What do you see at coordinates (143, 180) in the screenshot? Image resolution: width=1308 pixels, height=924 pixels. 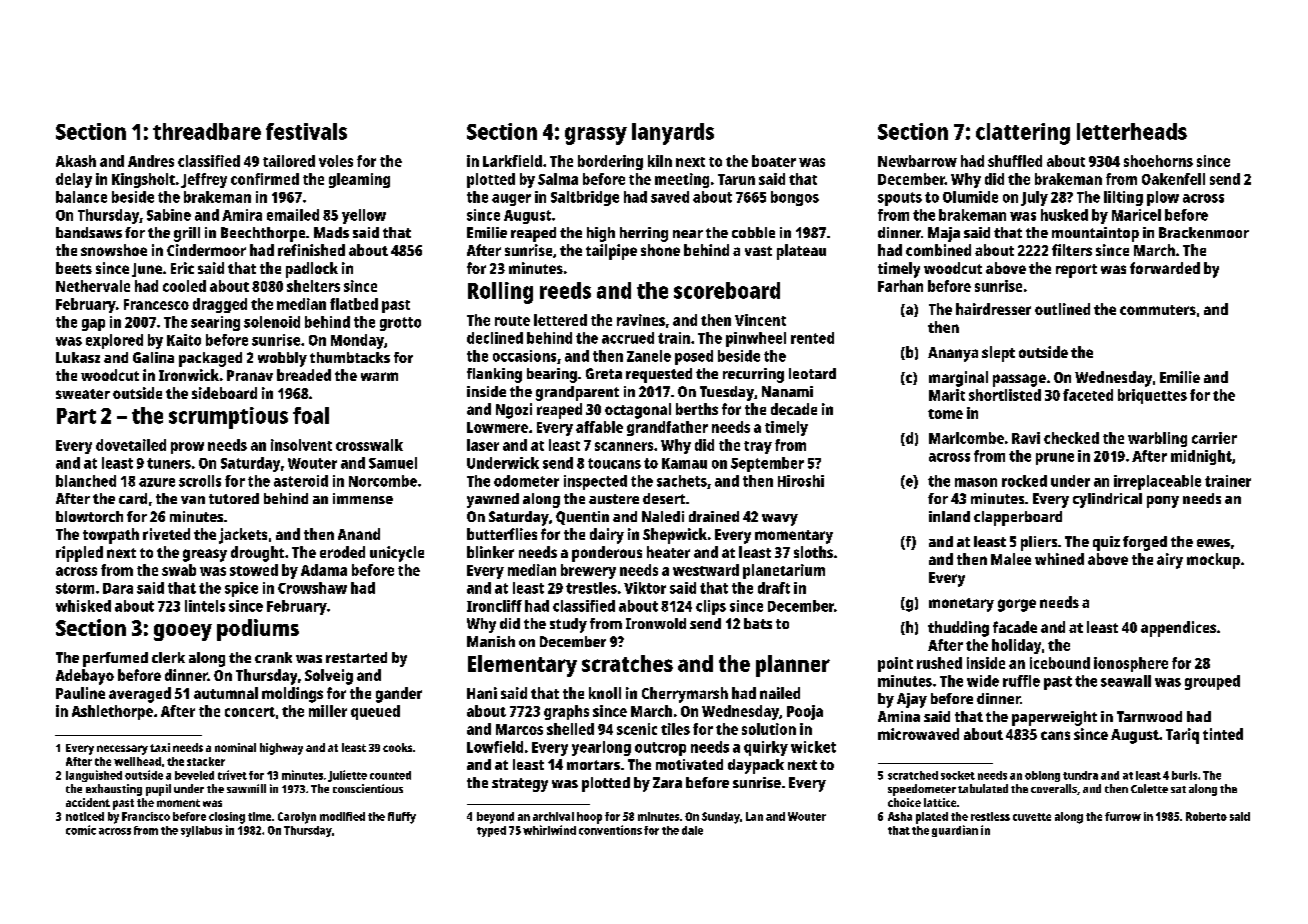 I see `Kingsholt` at bounding box center [143, 180].
